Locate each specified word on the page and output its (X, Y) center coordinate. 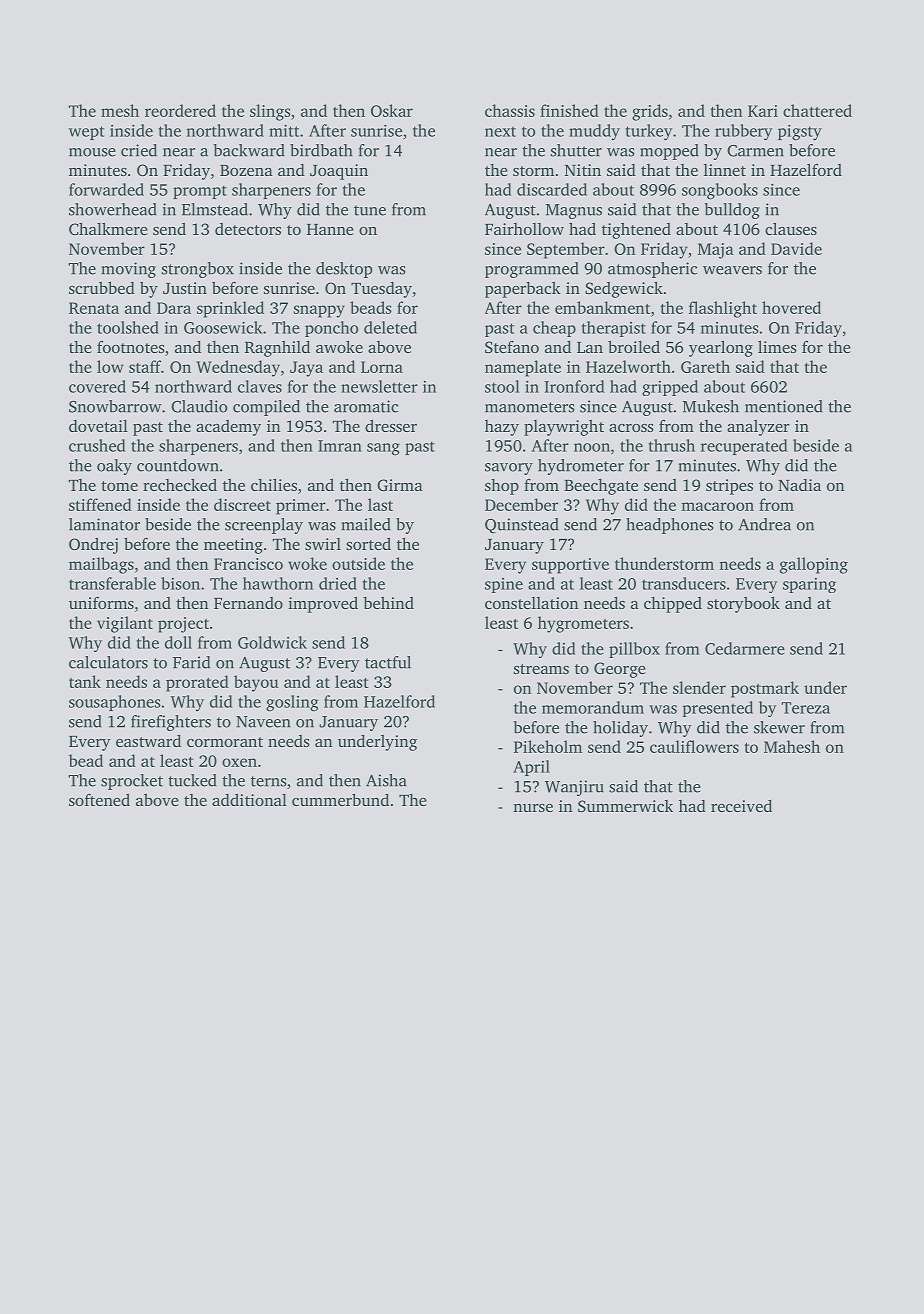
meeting (233, 546)
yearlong (721, 348)
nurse (533, 808)
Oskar (392, 110)
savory (509, 469)
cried (139, 150)
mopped (669, 152)
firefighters (171, 723)
